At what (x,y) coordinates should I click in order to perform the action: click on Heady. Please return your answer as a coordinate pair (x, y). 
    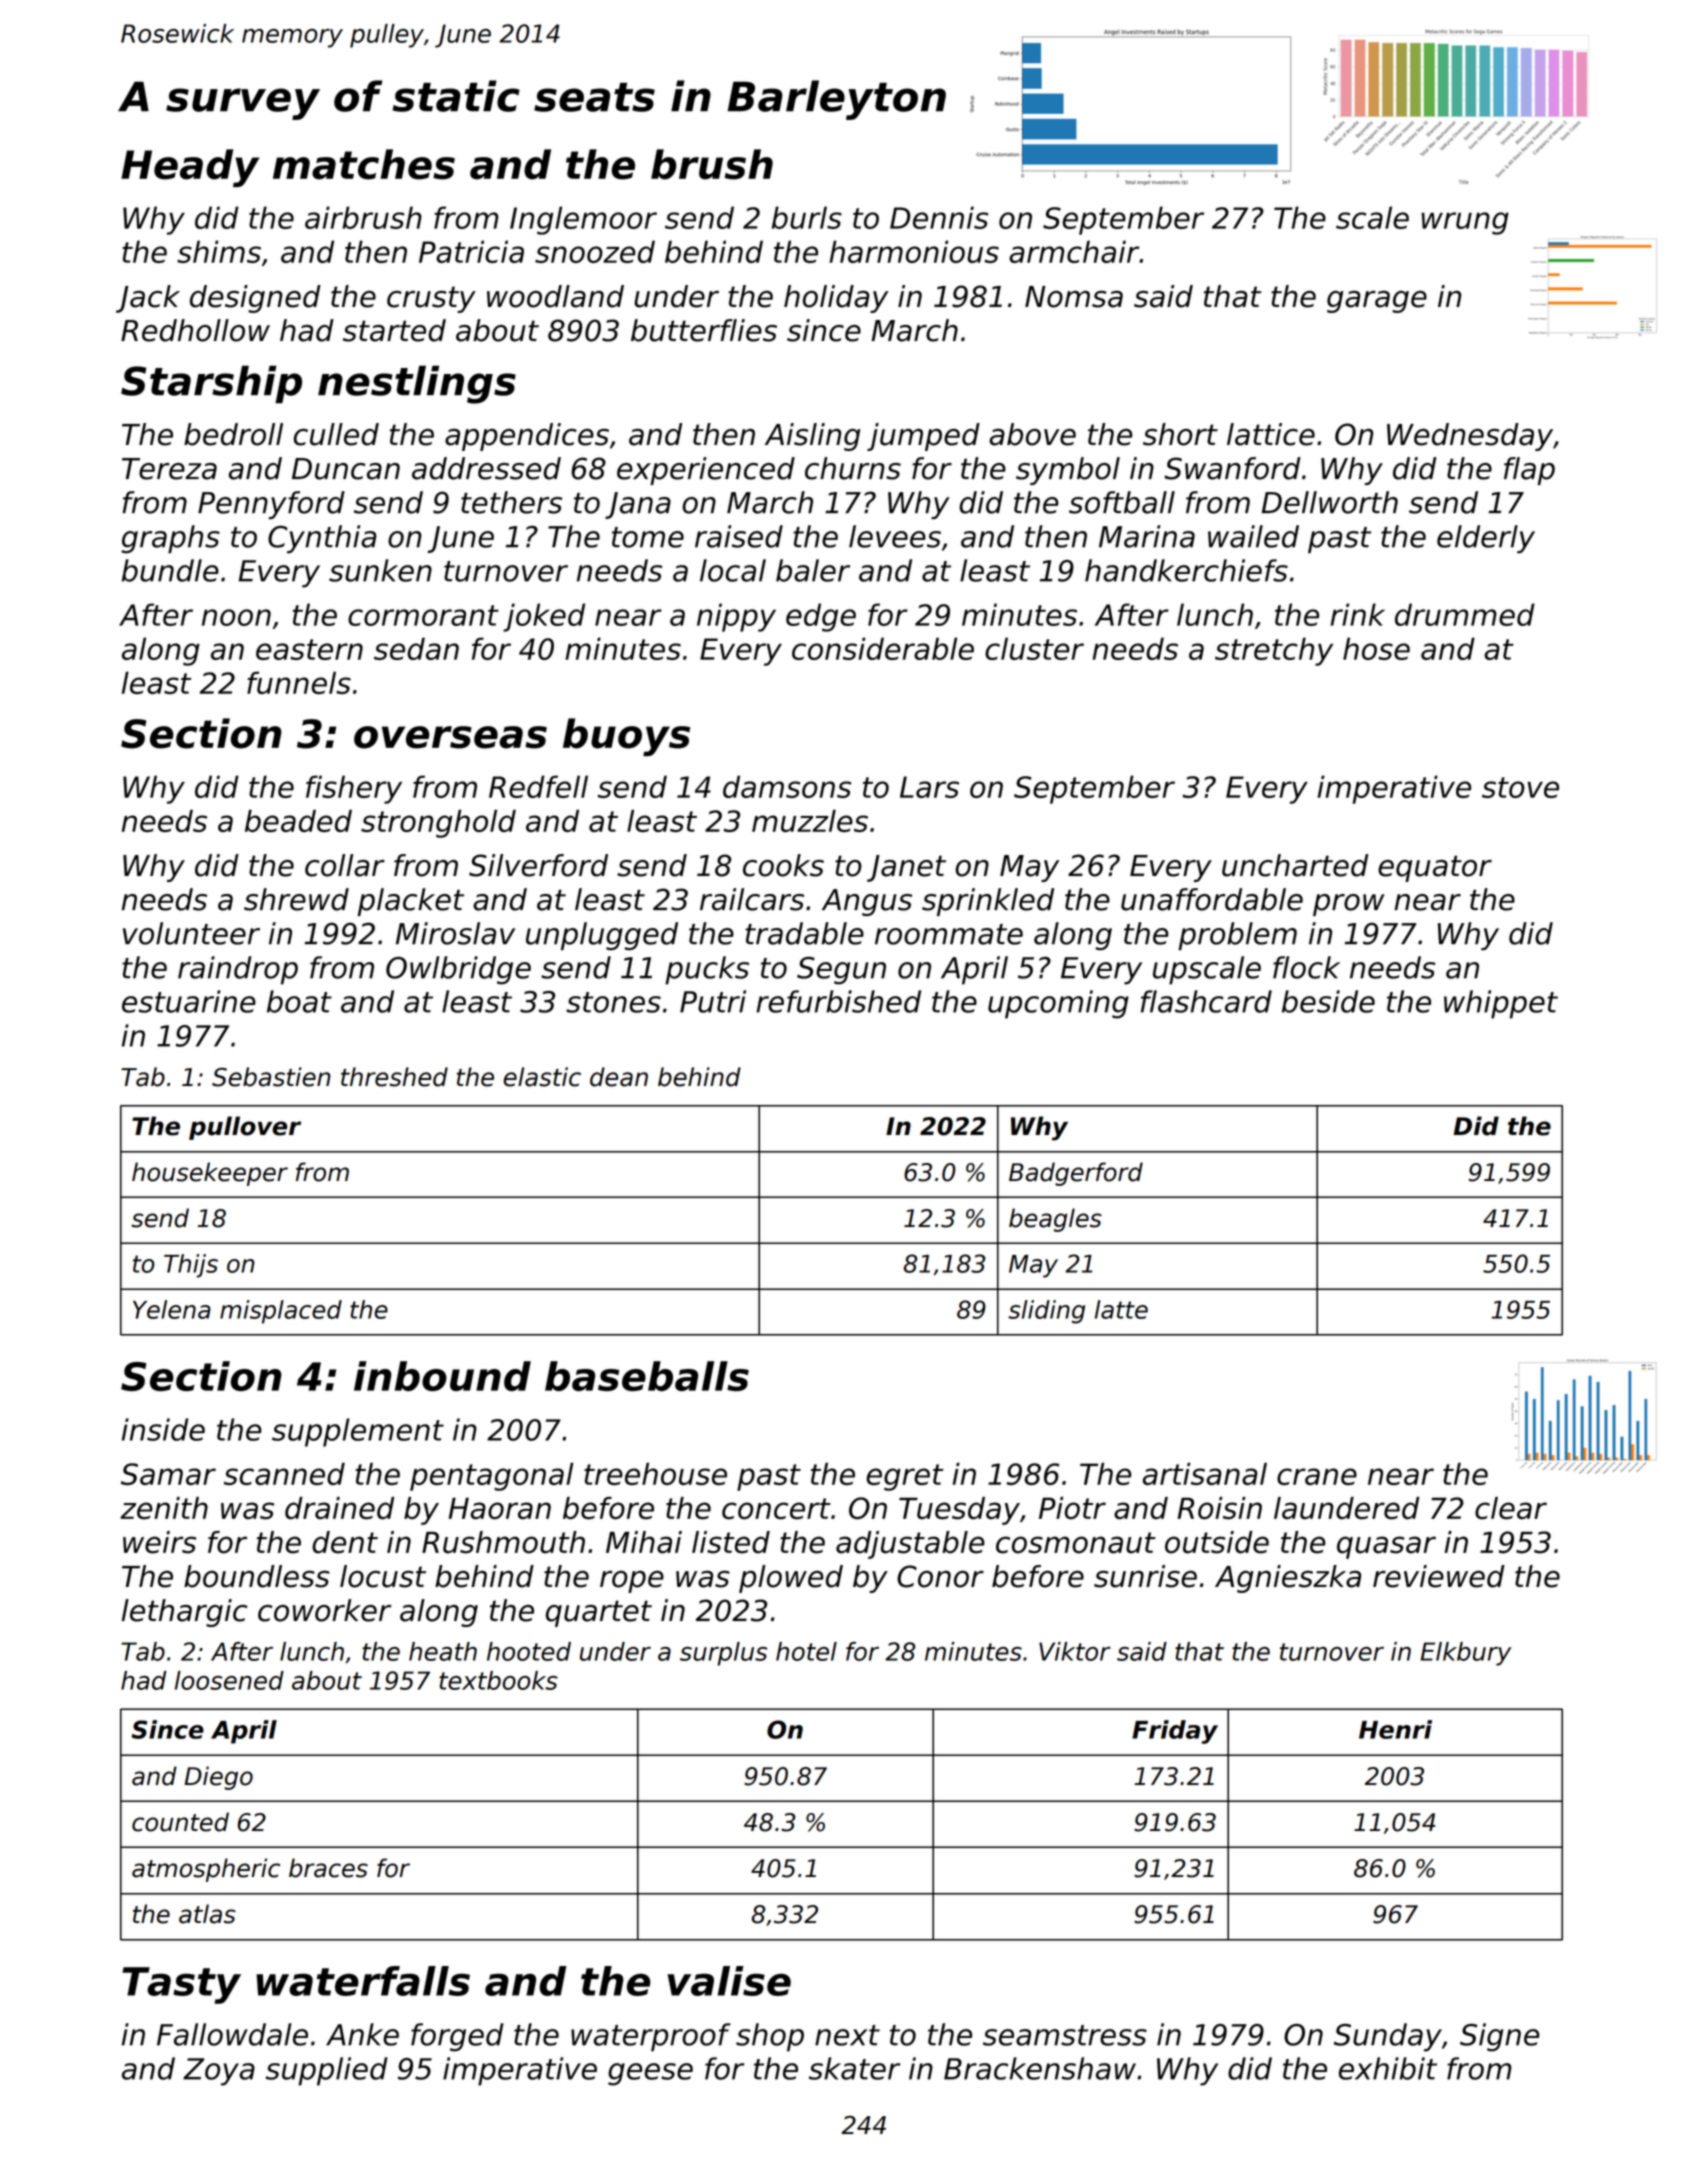
    Looking at the image, I should click on (190, 168).
